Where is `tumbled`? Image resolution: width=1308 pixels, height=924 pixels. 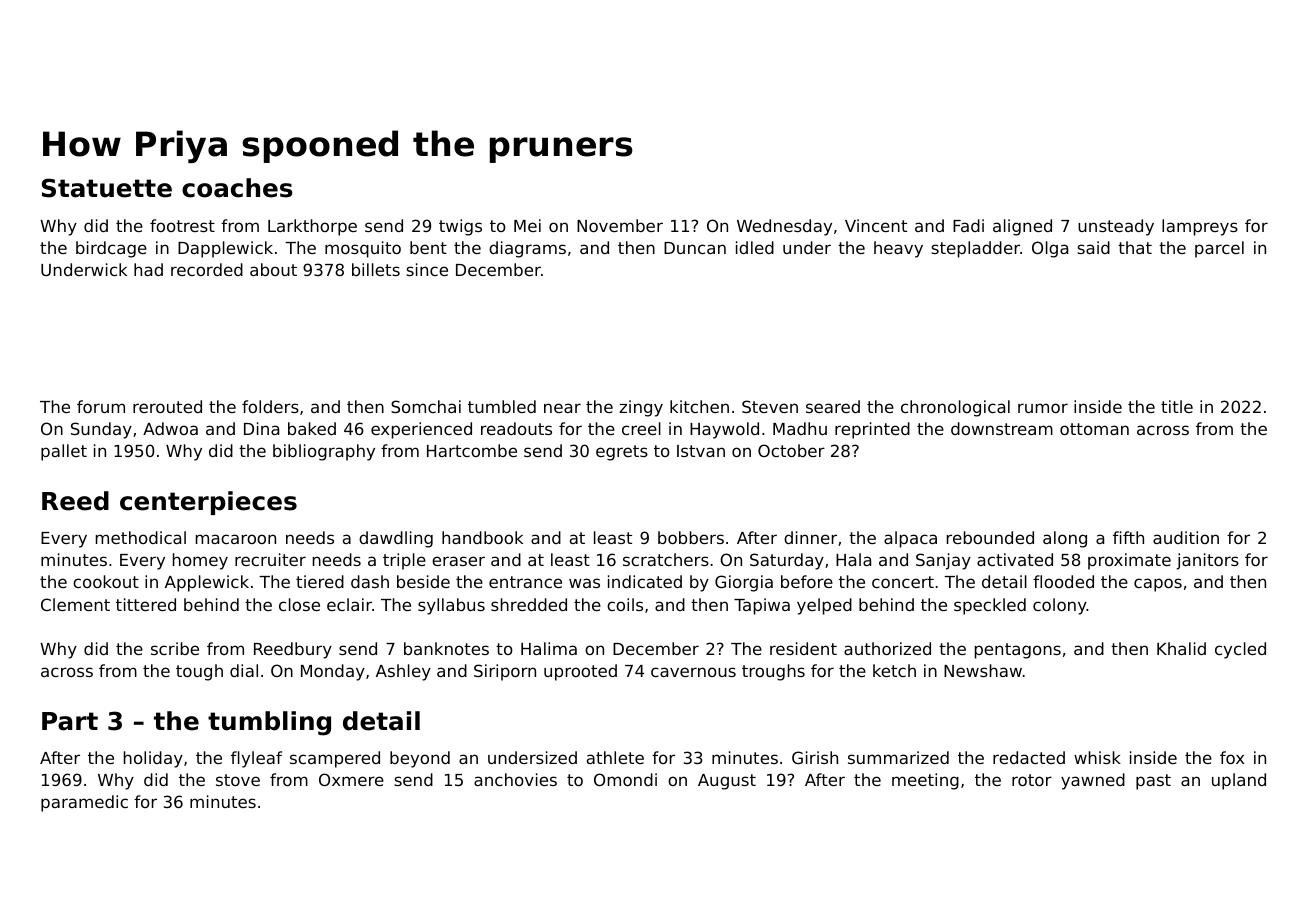
tumbled is located at coordinates (502, 406).
